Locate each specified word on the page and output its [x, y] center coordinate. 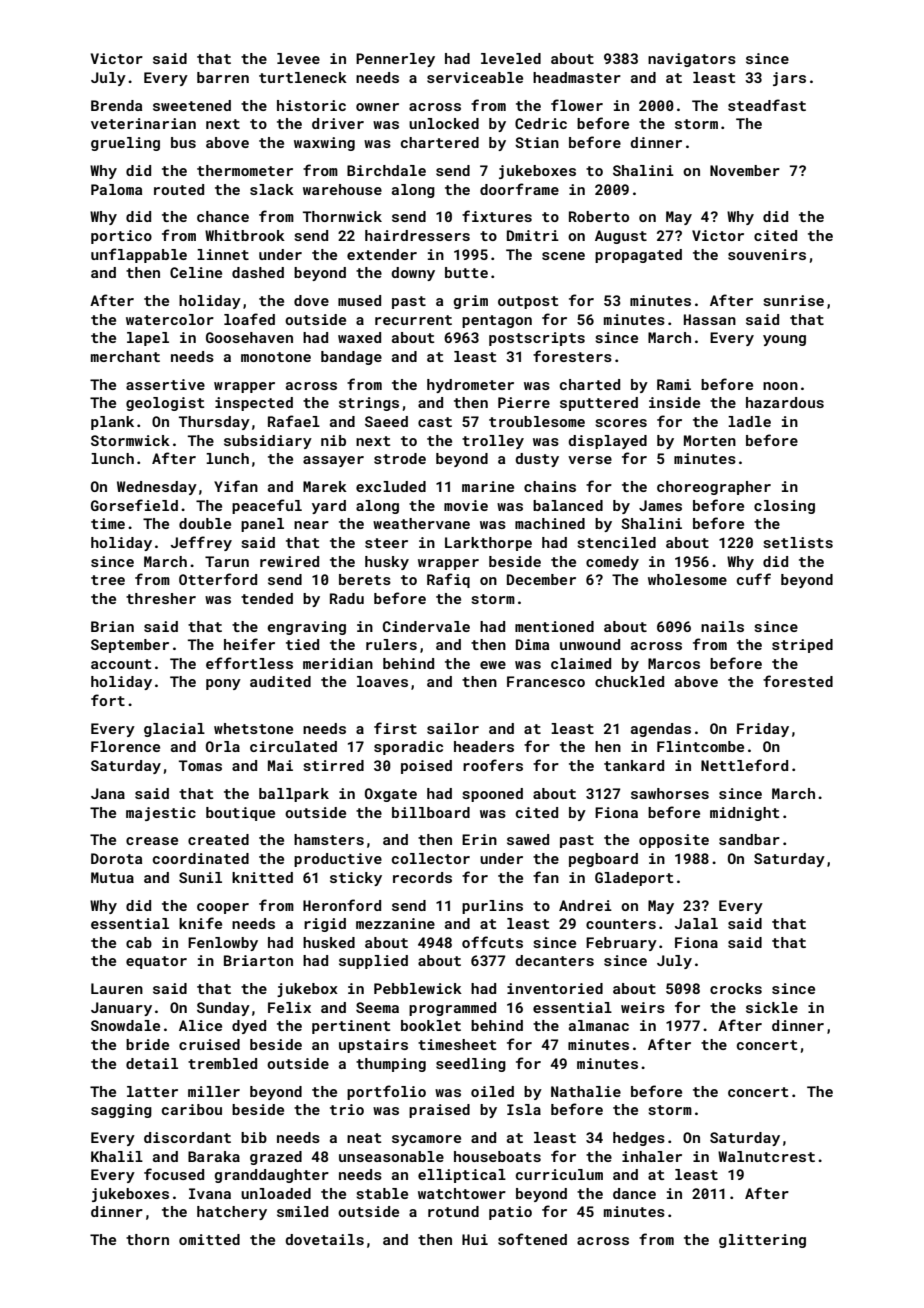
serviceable [475, 77]
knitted [262, 877]
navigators [692, 60]
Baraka [214, 1156]
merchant [125, 356]
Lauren [117, 988]
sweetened [192, 105]
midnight [744, 814]
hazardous [785, 402]
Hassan [710, 319]
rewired [289, 561]
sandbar [749, 839]
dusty [537, 460]
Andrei [585, 905]
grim [470, 302]
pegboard [603, 860]
